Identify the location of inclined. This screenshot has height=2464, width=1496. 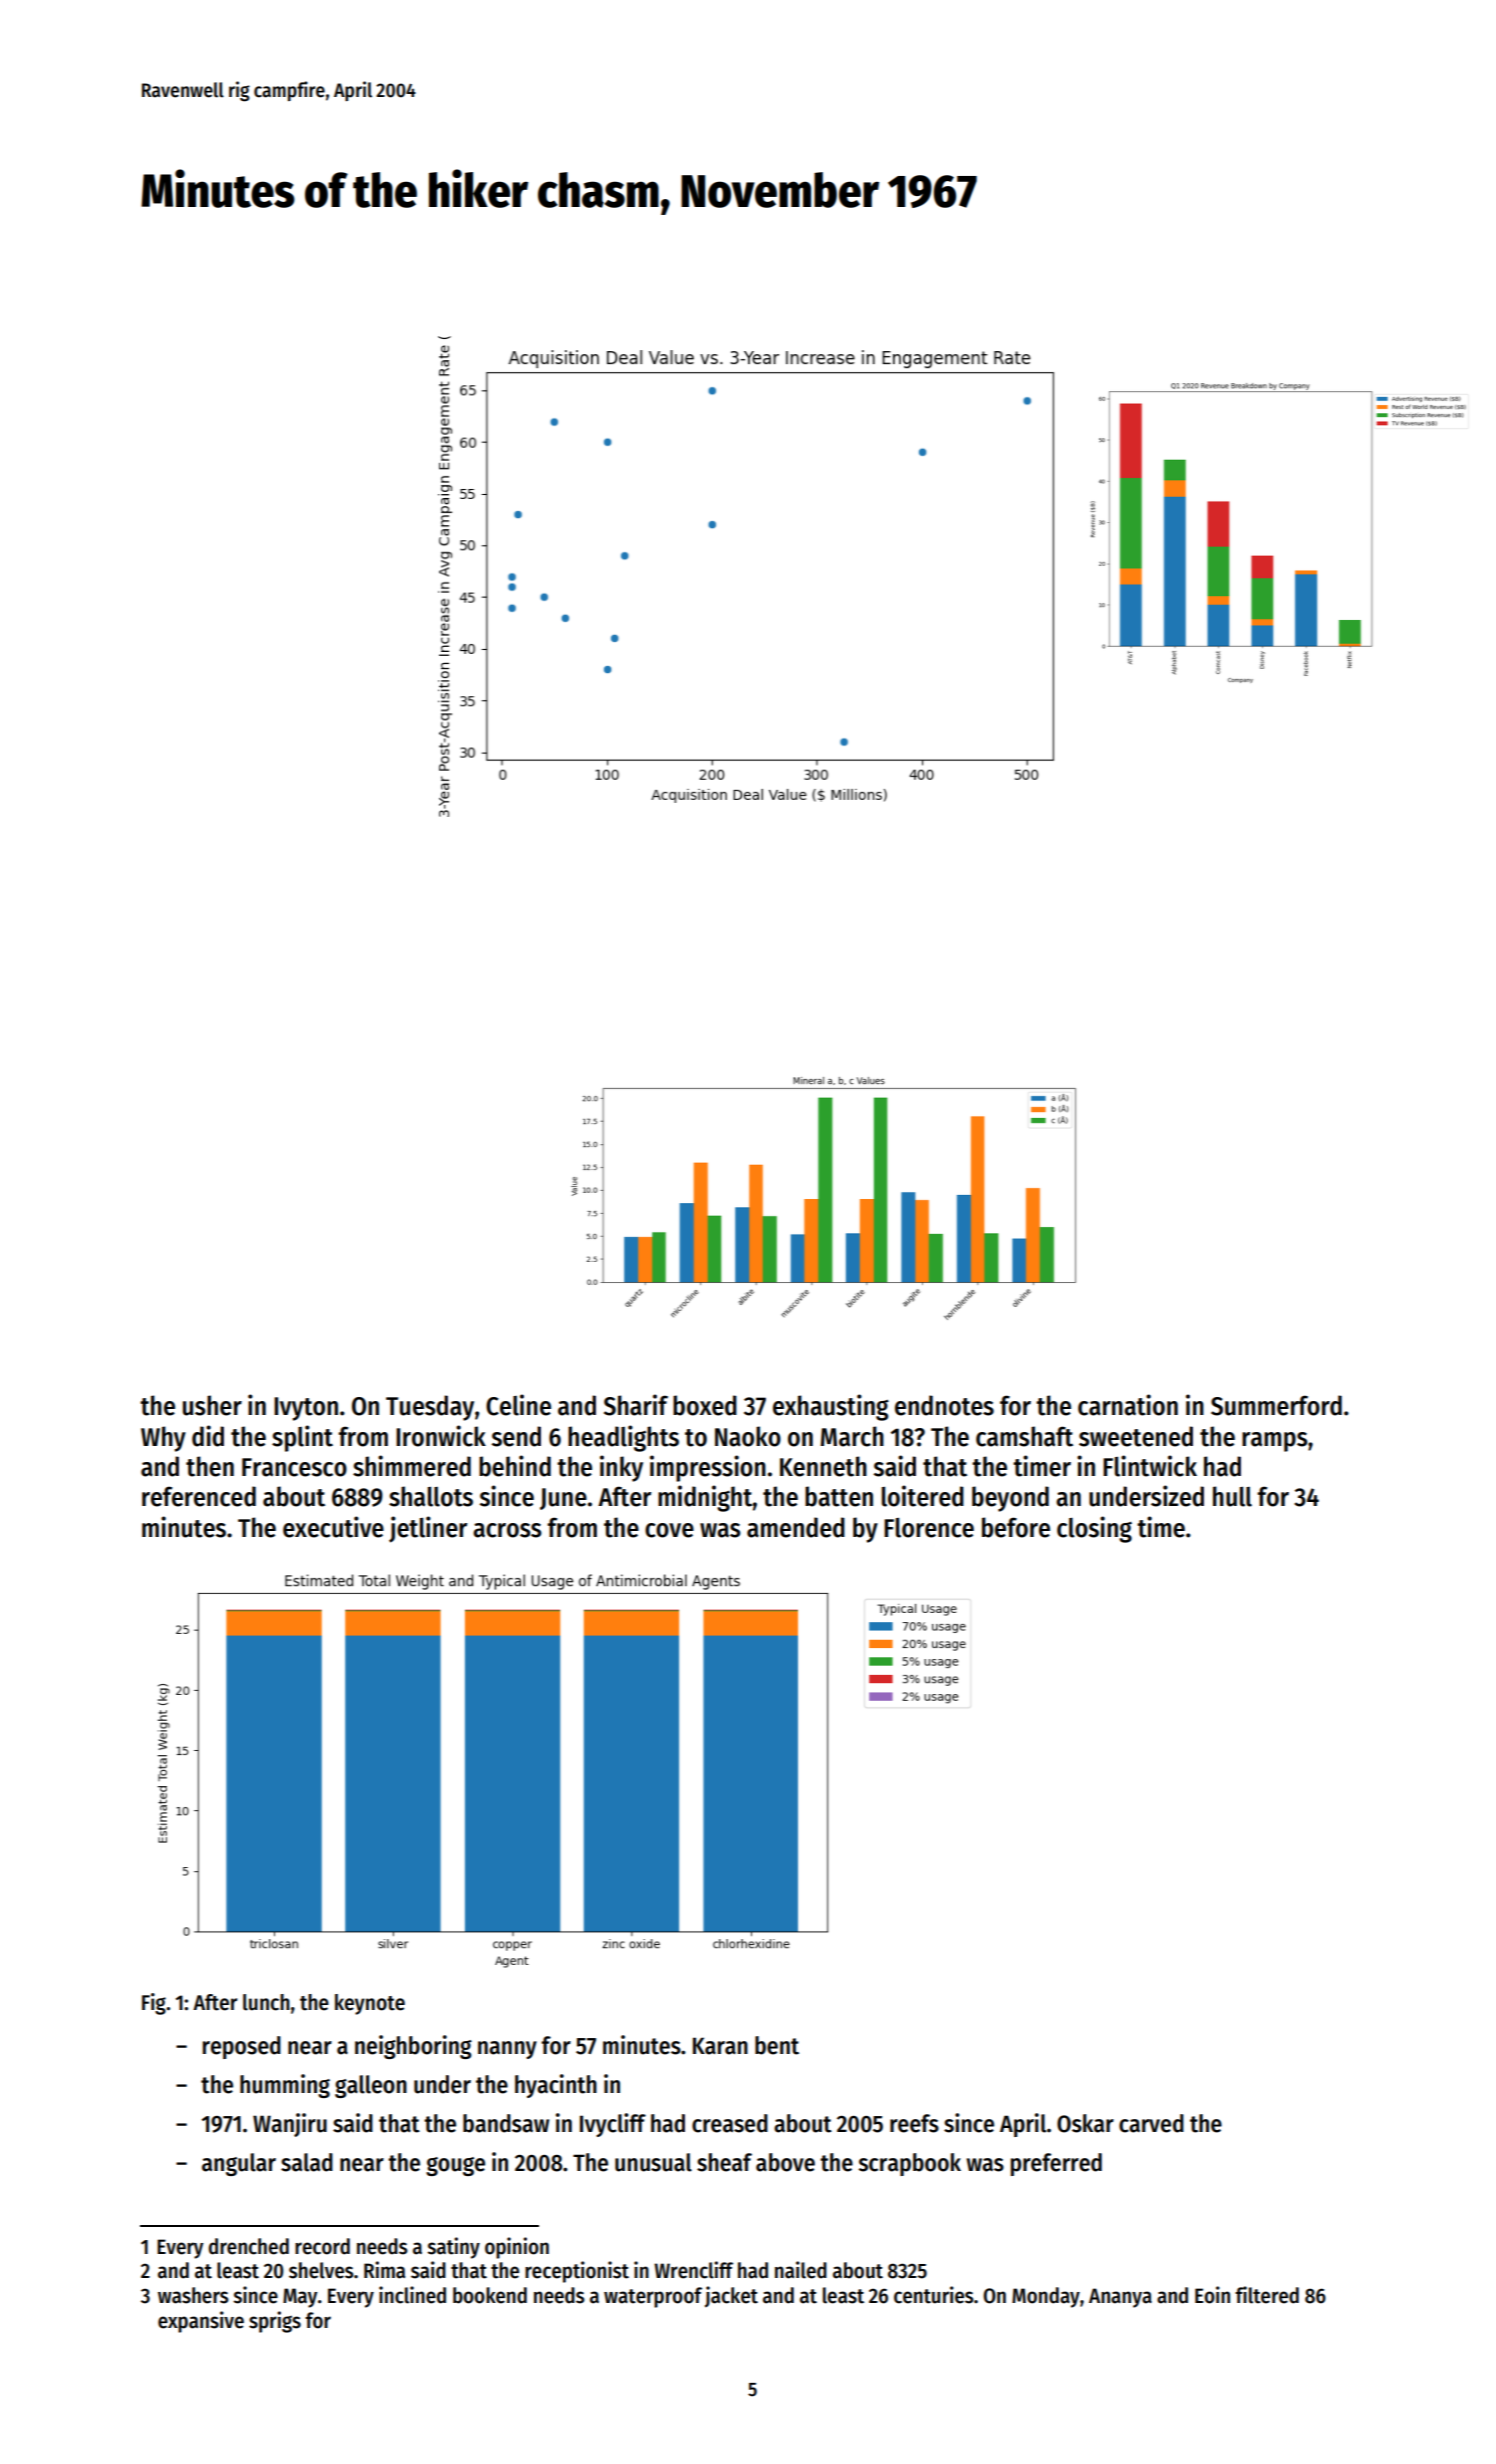
(412, 2295).
